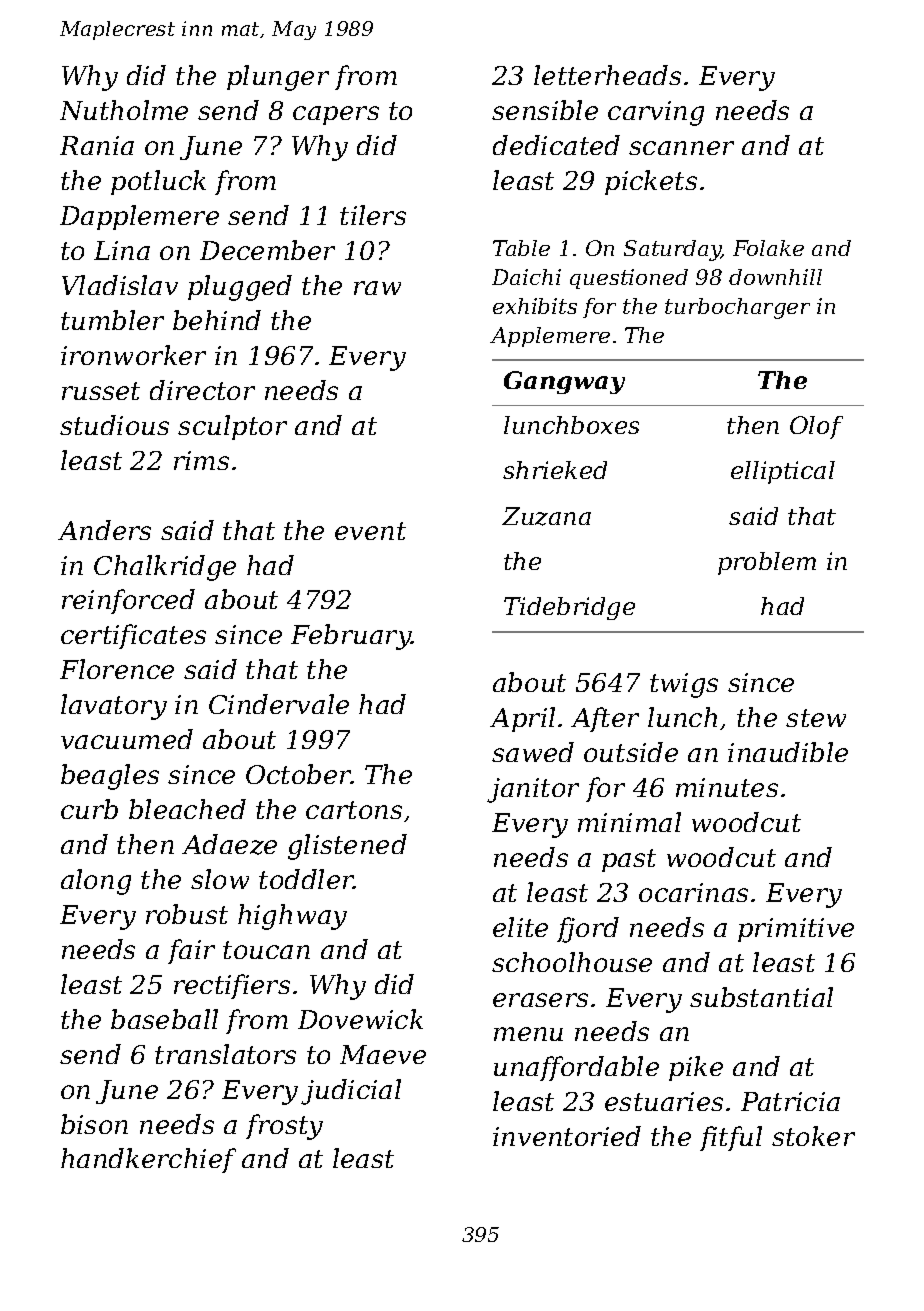  What do you see at coordinates (555, 470) in the image?
I see `shrieked` at bounding box center [555, 470].
